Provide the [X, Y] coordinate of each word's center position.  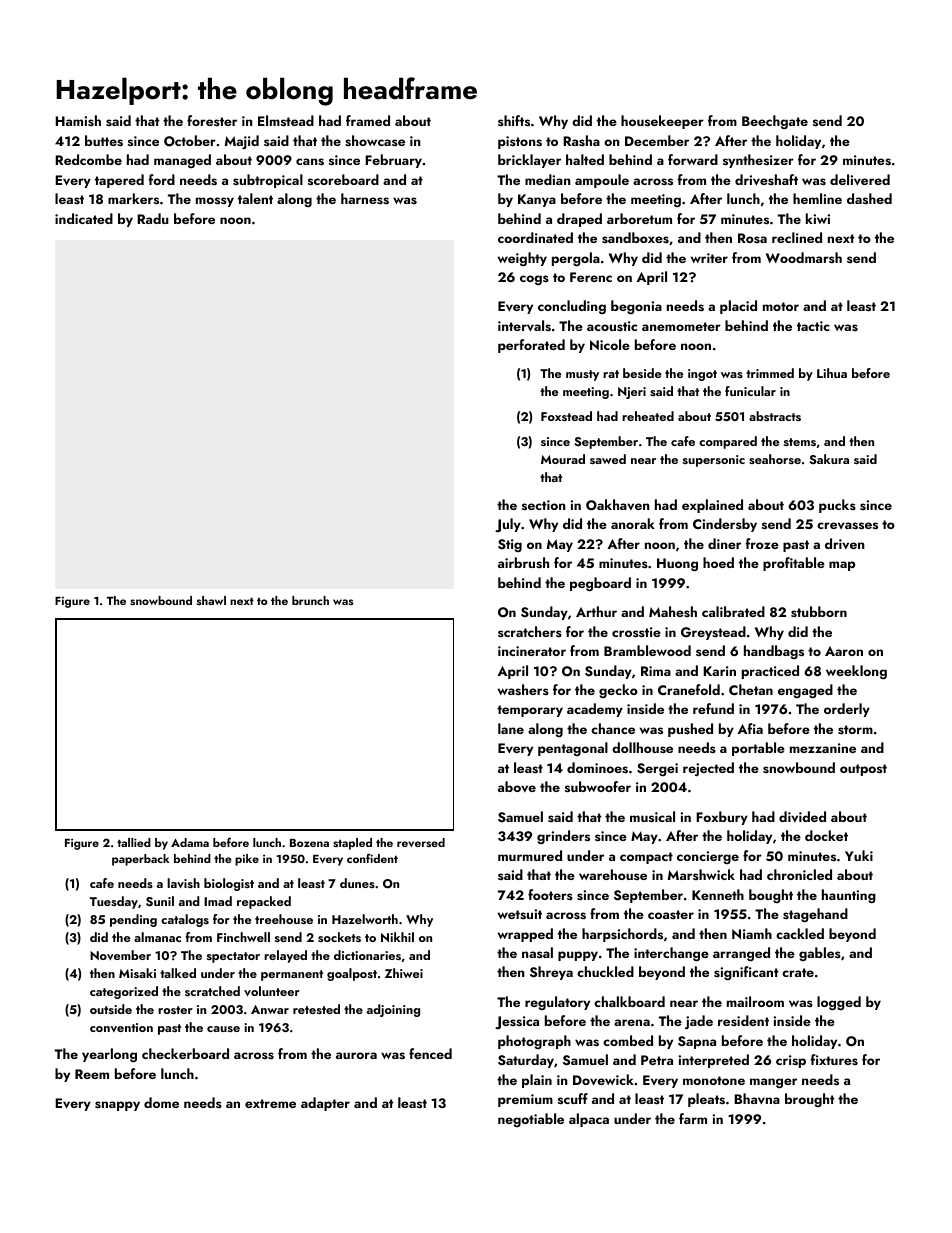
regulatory [557, 1003]
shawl [211, 600]
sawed [608, 459]
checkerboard [185, 1053]
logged [839, 1003]
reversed [421, 842]
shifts [514, 120]
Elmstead [286, 120]
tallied [134, 842]
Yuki [859, 855]
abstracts [775, 416]
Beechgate [775, 122]
